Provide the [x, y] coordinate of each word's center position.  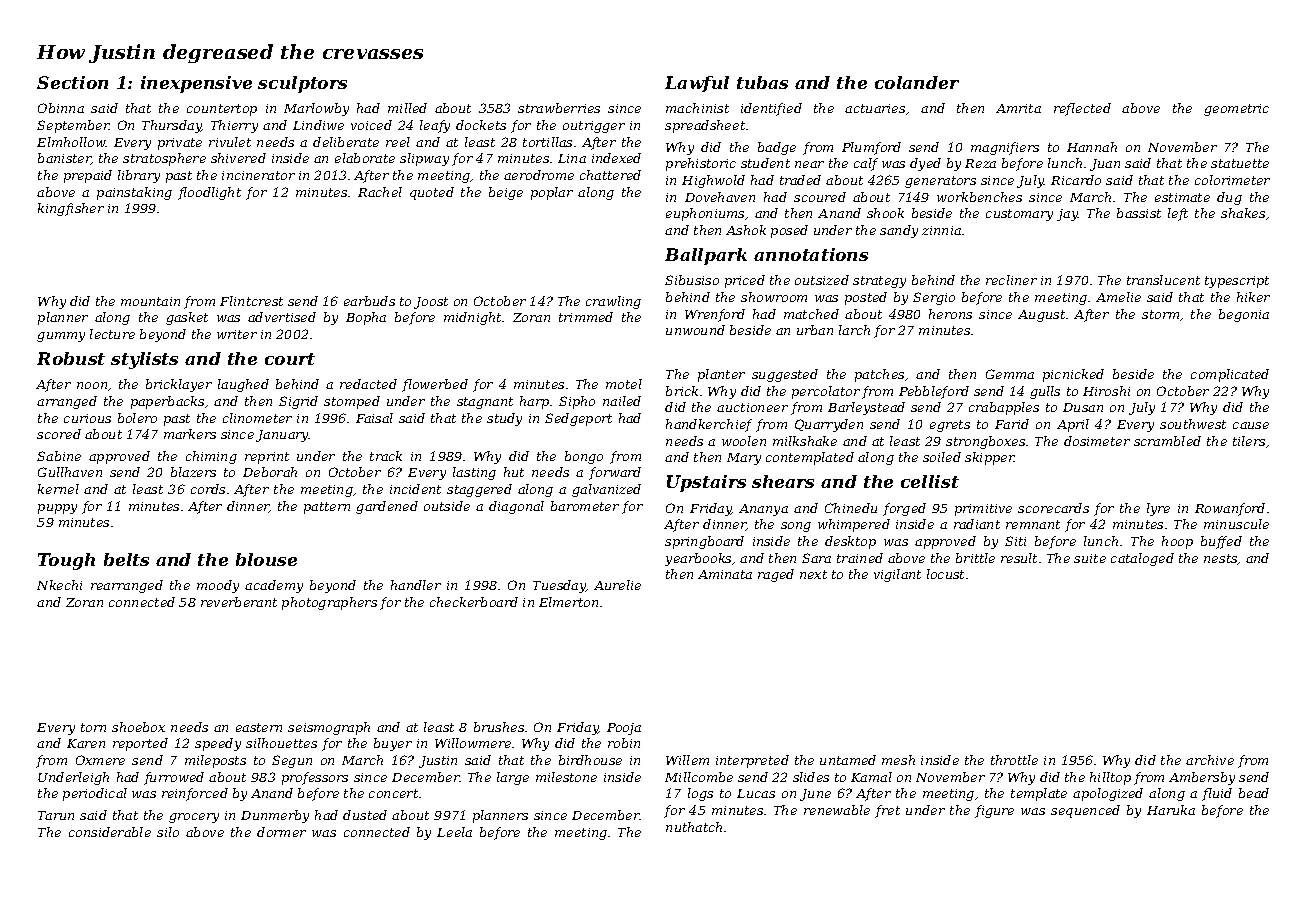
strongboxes [985, 442]
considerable [110, 832]
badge [777, 148]
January [282, 436]
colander [917, 82]
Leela [454, 832]
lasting [474, 473]
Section [72, 82]
